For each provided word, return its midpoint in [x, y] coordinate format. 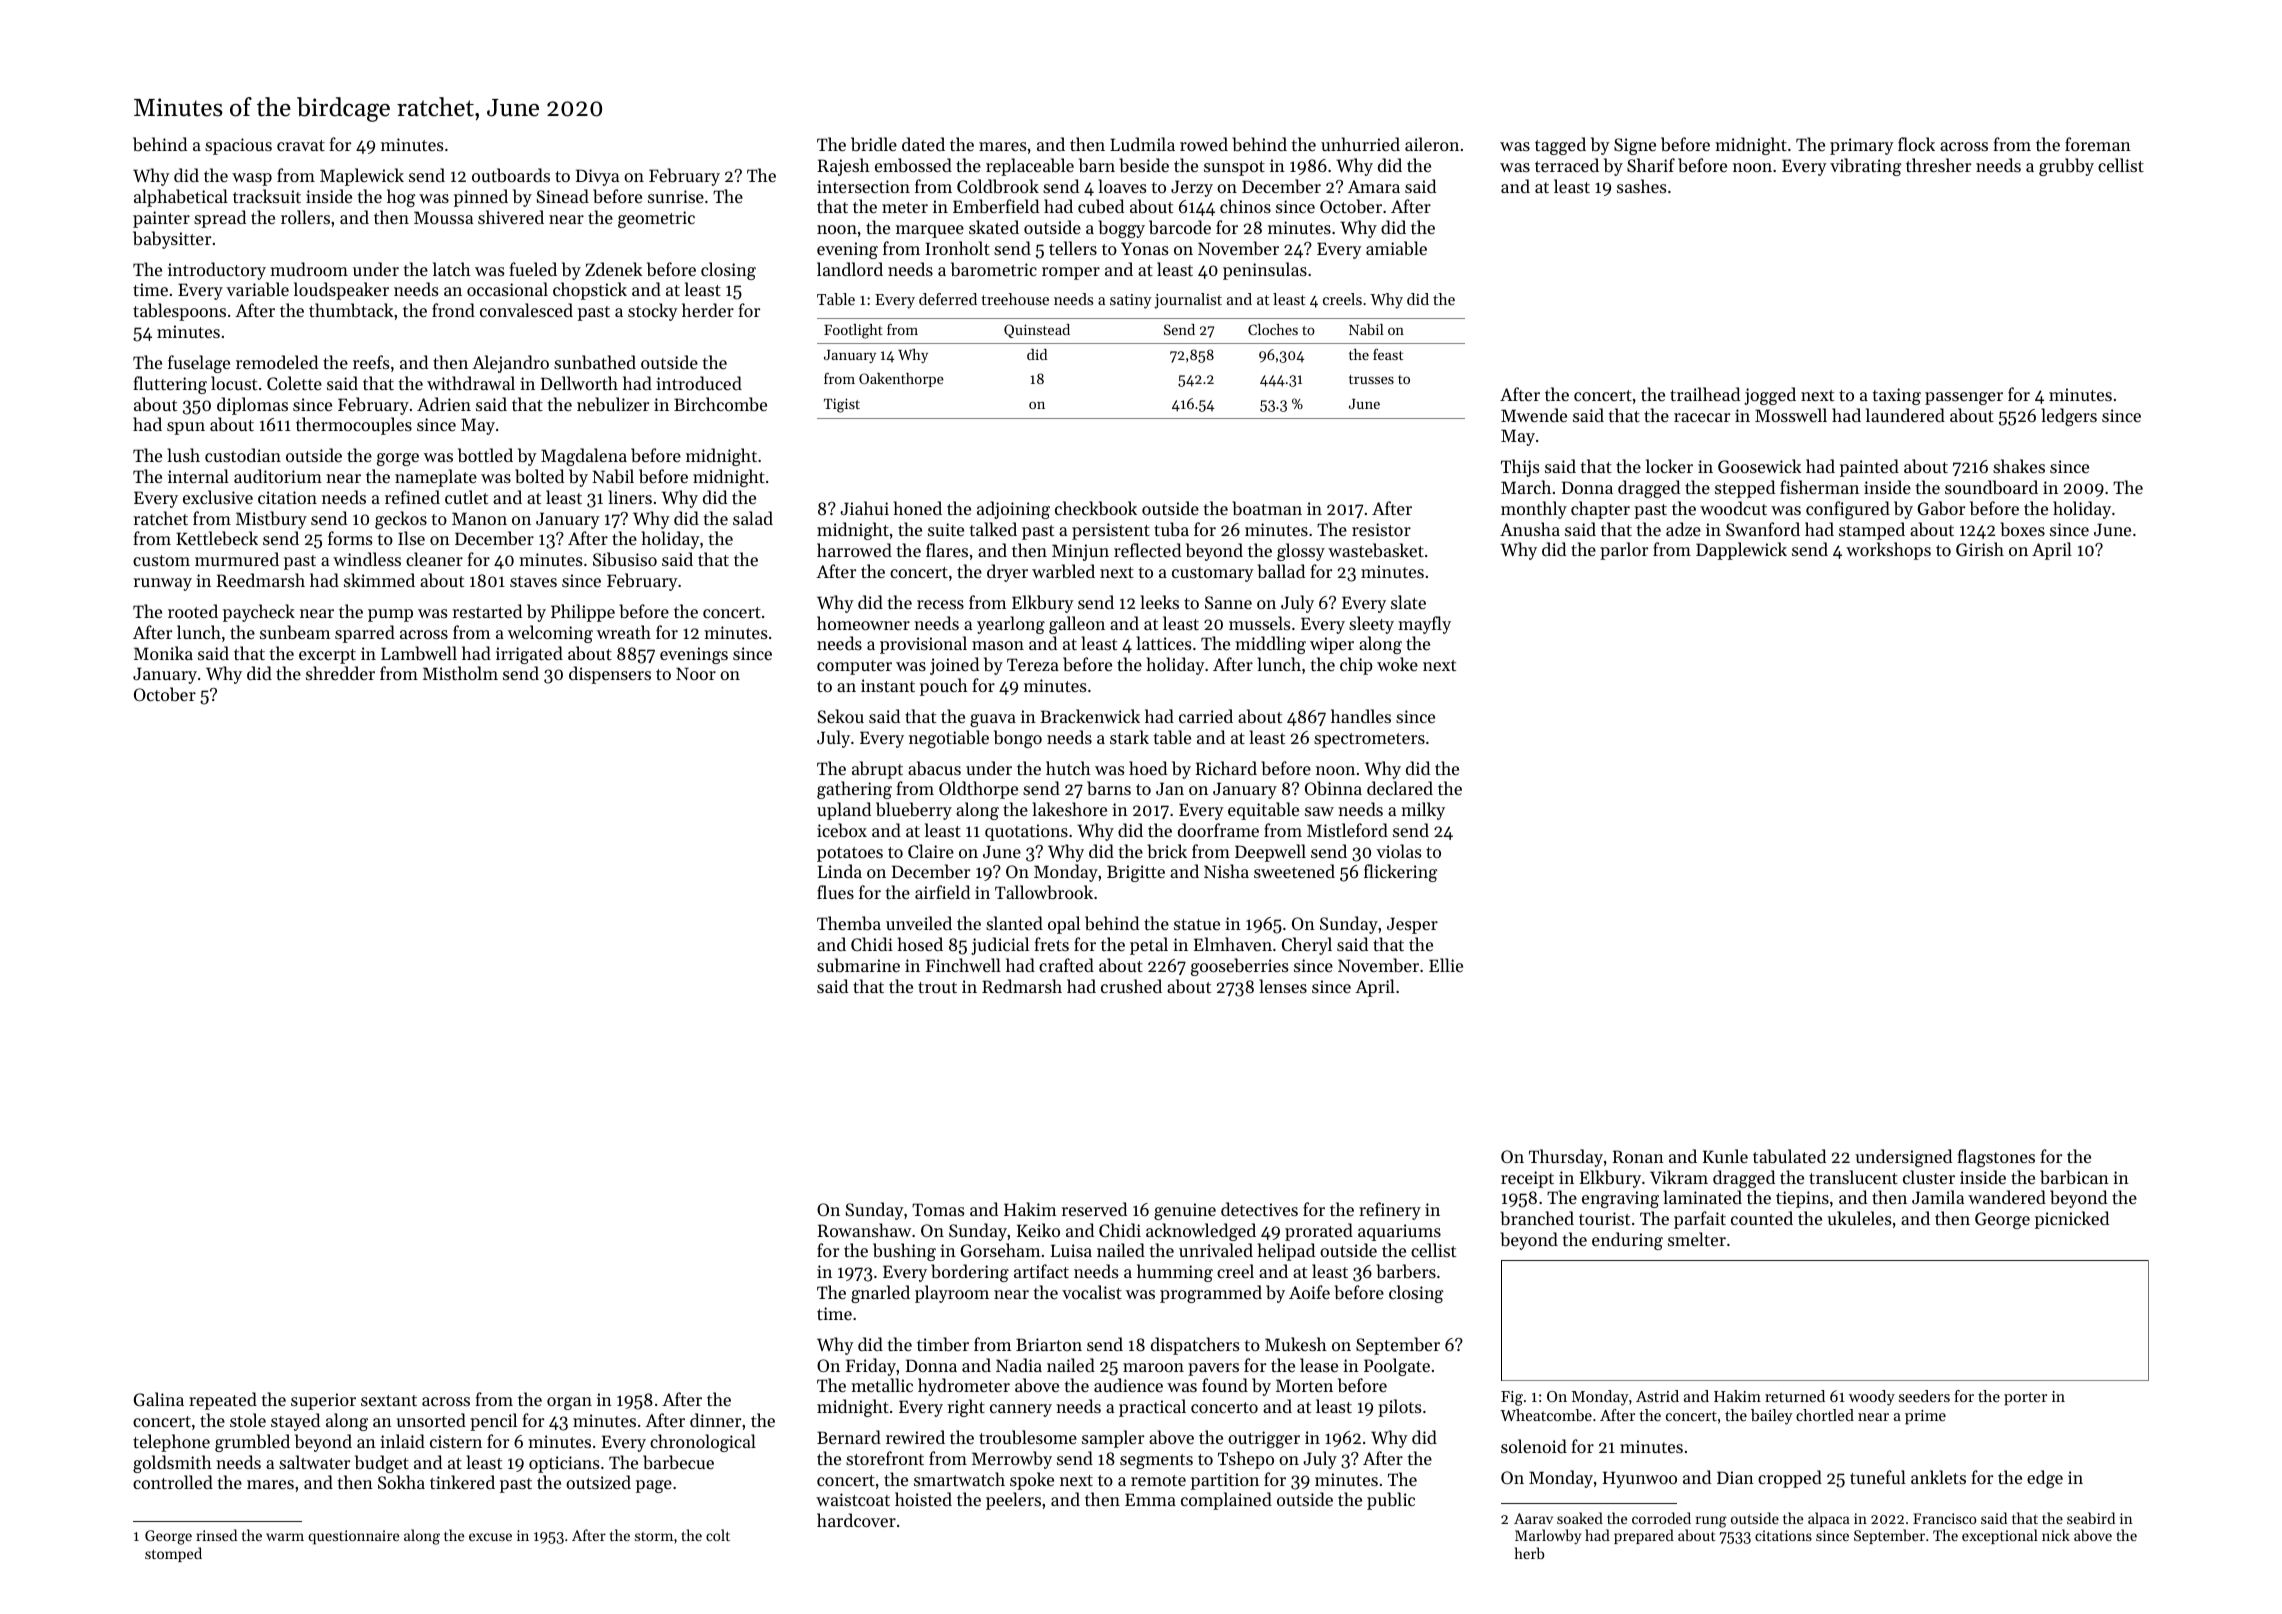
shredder [340, 673]
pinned [481, 198]
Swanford [1763, 529]
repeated [223, 1401]
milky [1423, 811]
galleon [1077, 625]
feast [1388, 354]
